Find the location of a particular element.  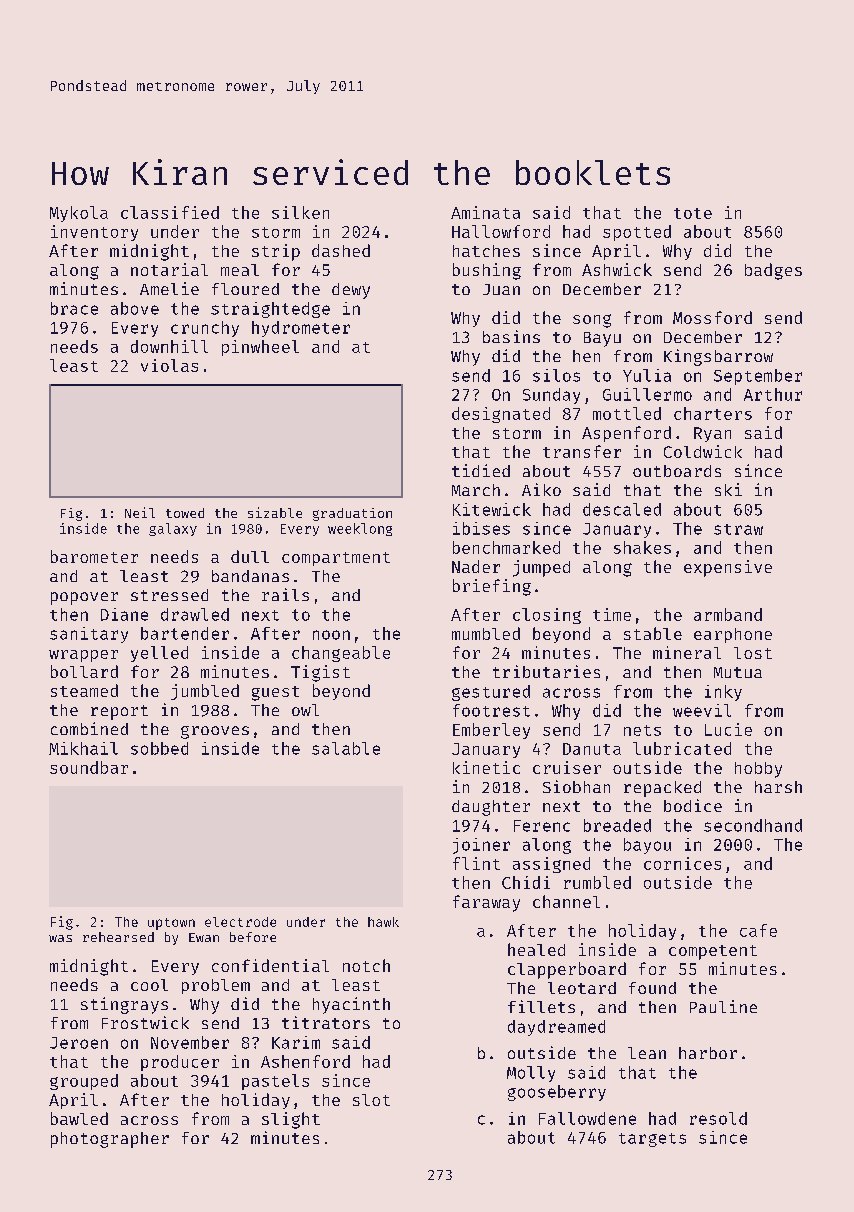

tributaries is located at coordinates (546, 671).
